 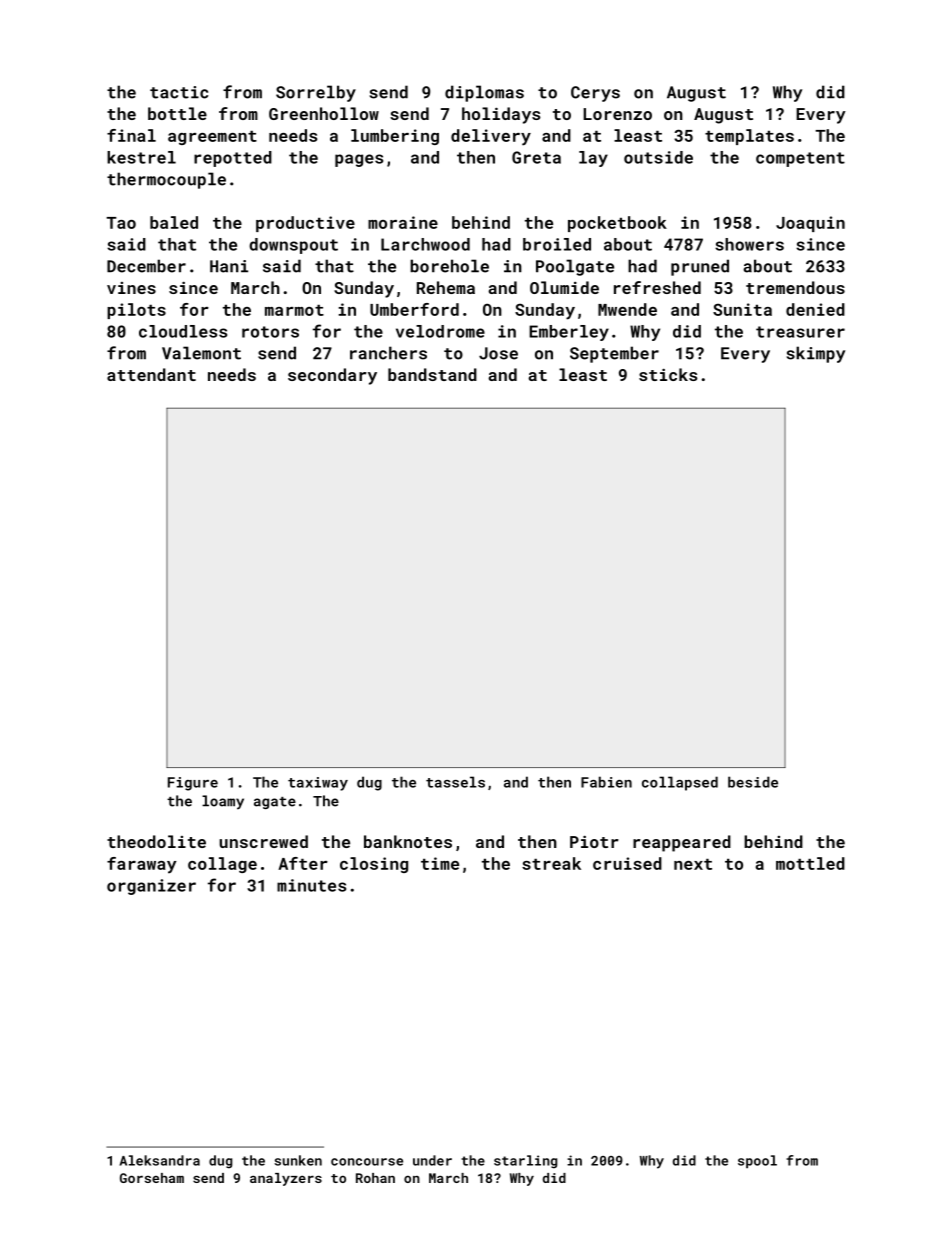 What do you see at coordinates (757, 1161) in the screenshot?
I see `spool` at bounding box center [757, 1161].
